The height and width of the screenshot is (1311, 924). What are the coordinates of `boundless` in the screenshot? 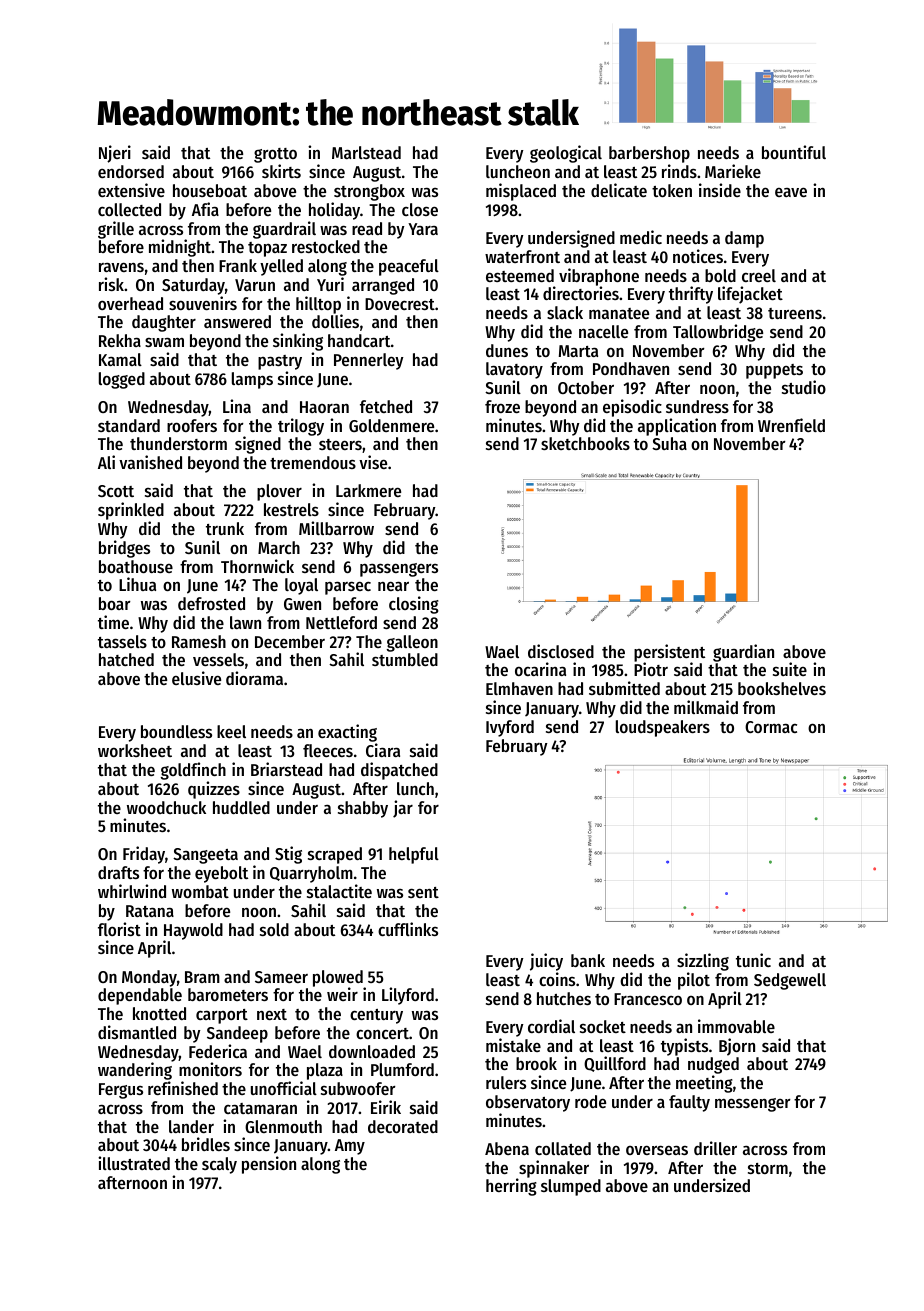 It's located at (176, 731).
